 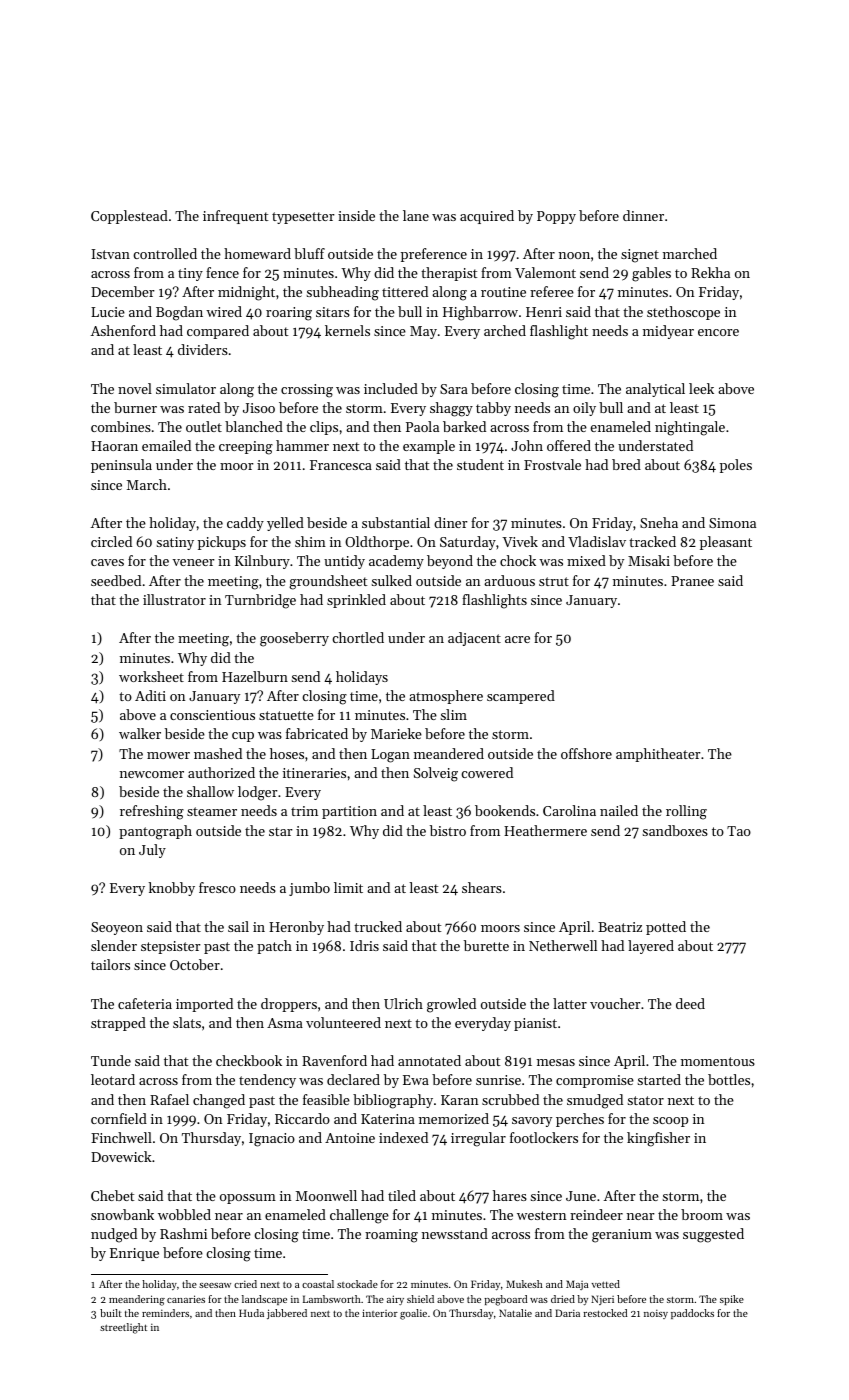 I want to click on substantial, so click(x=396, y=522).
